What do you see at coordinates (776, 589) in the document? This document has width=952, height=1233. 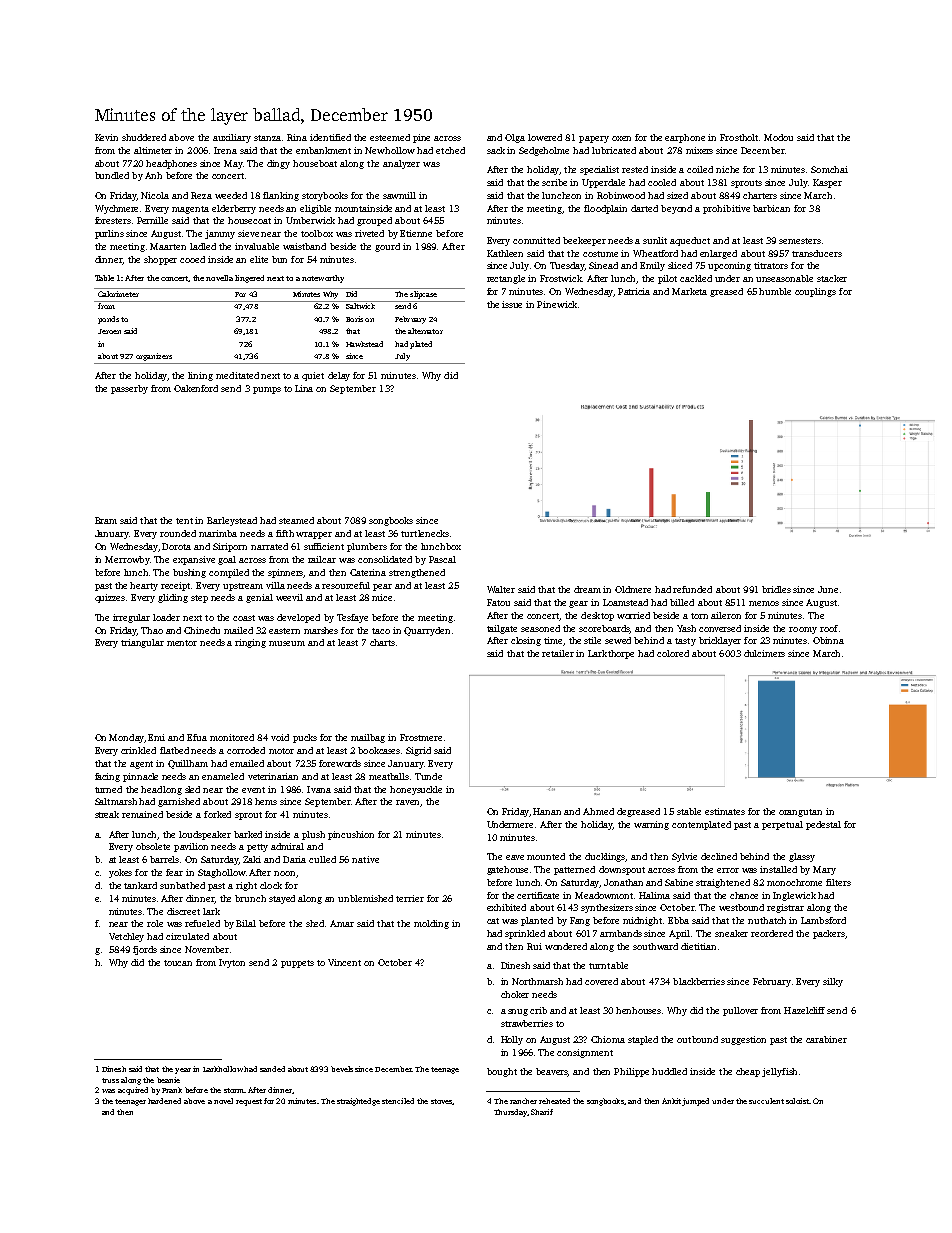 I see `bridles` at bounding box center [776, 589].
